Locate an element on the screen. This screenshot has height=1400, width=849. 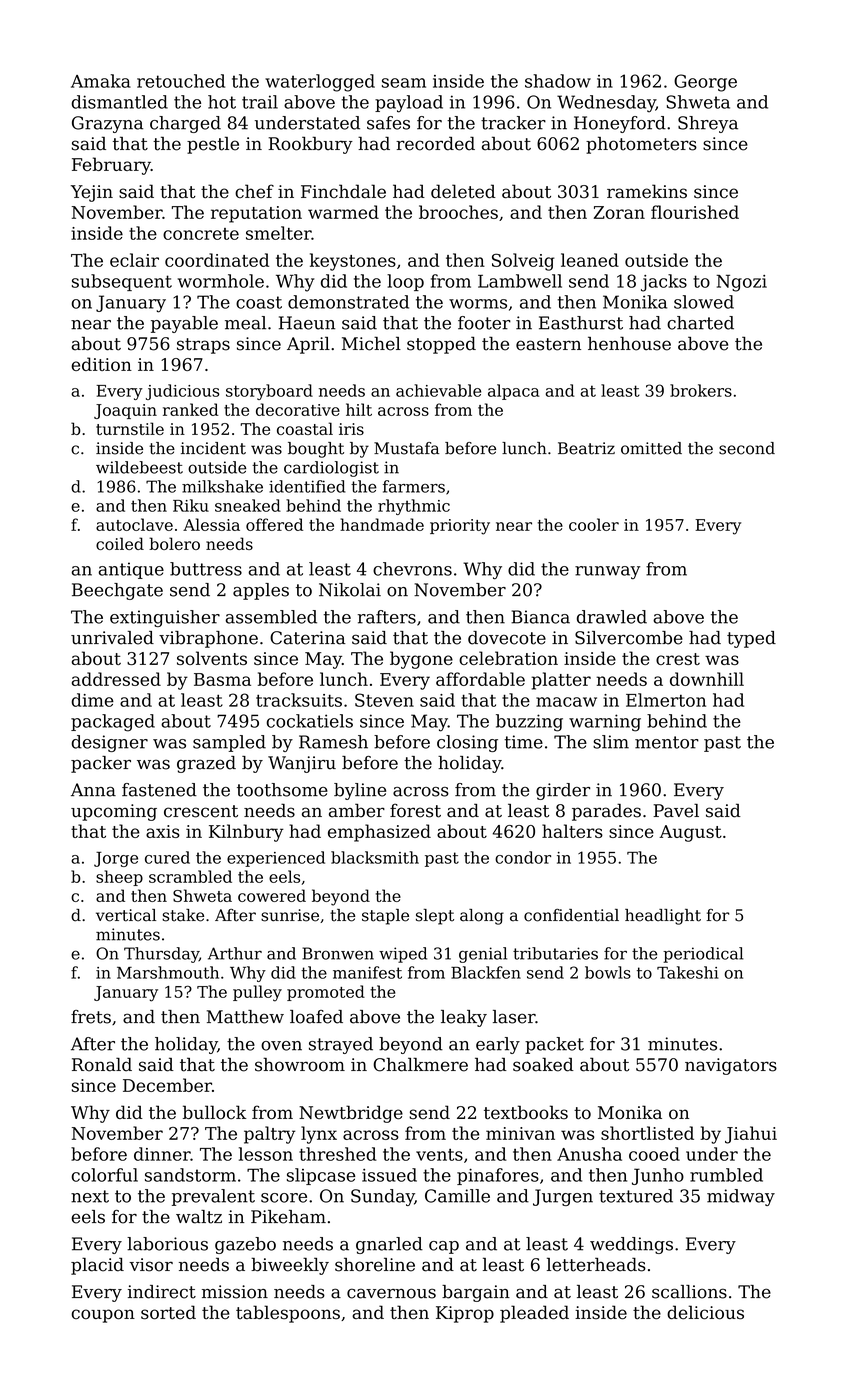
colorful is located at coordinates (105, 1175).
